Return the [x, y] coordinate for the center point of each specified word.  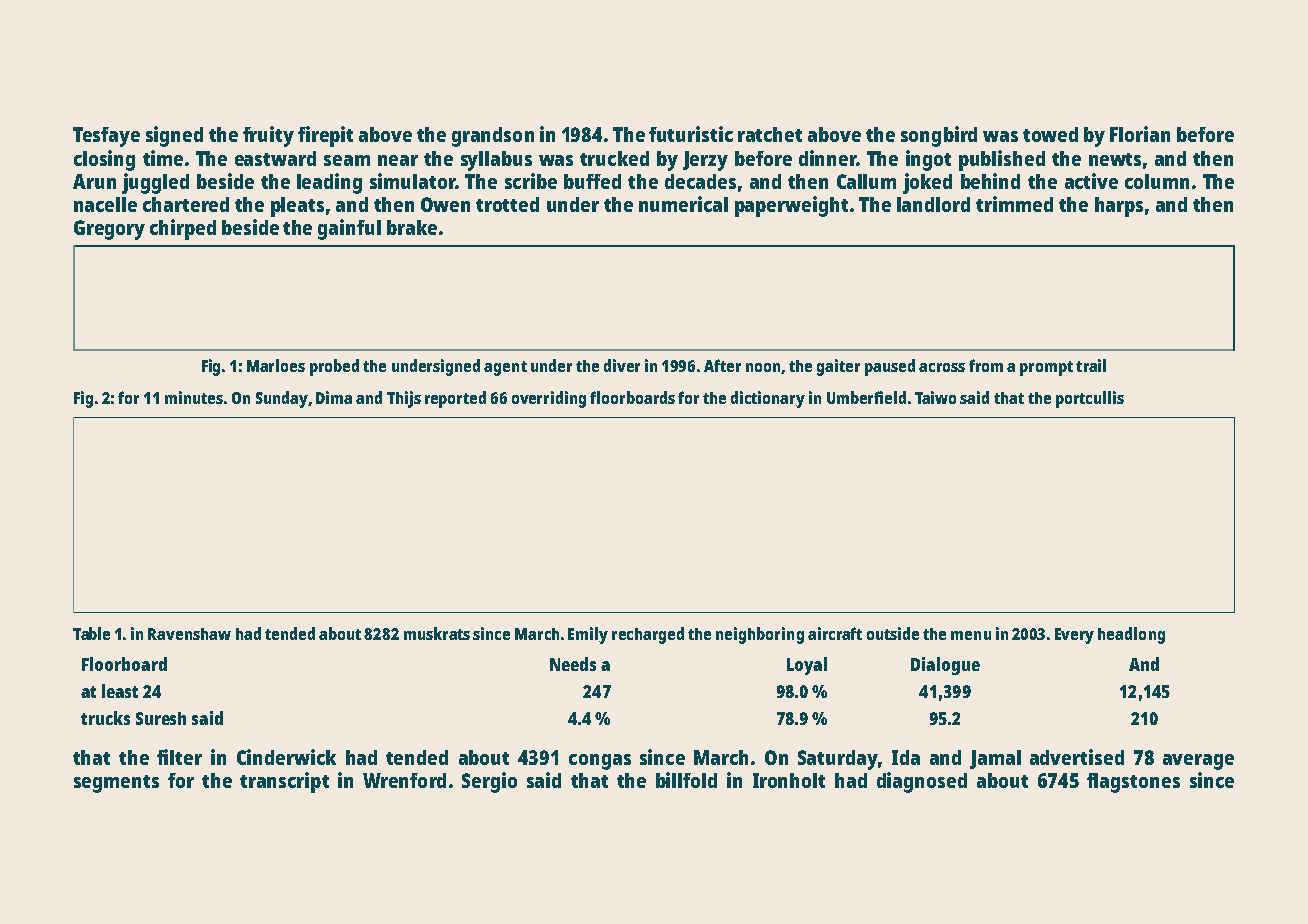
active [1091, 181]
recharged [648, 635]
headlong [1131, 635]
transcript [284, 782]
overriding [549, 399]
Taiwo [935, 397]
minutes [194, 397]
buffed [592, 181]
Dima [334, 397]
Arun [94, 181]
